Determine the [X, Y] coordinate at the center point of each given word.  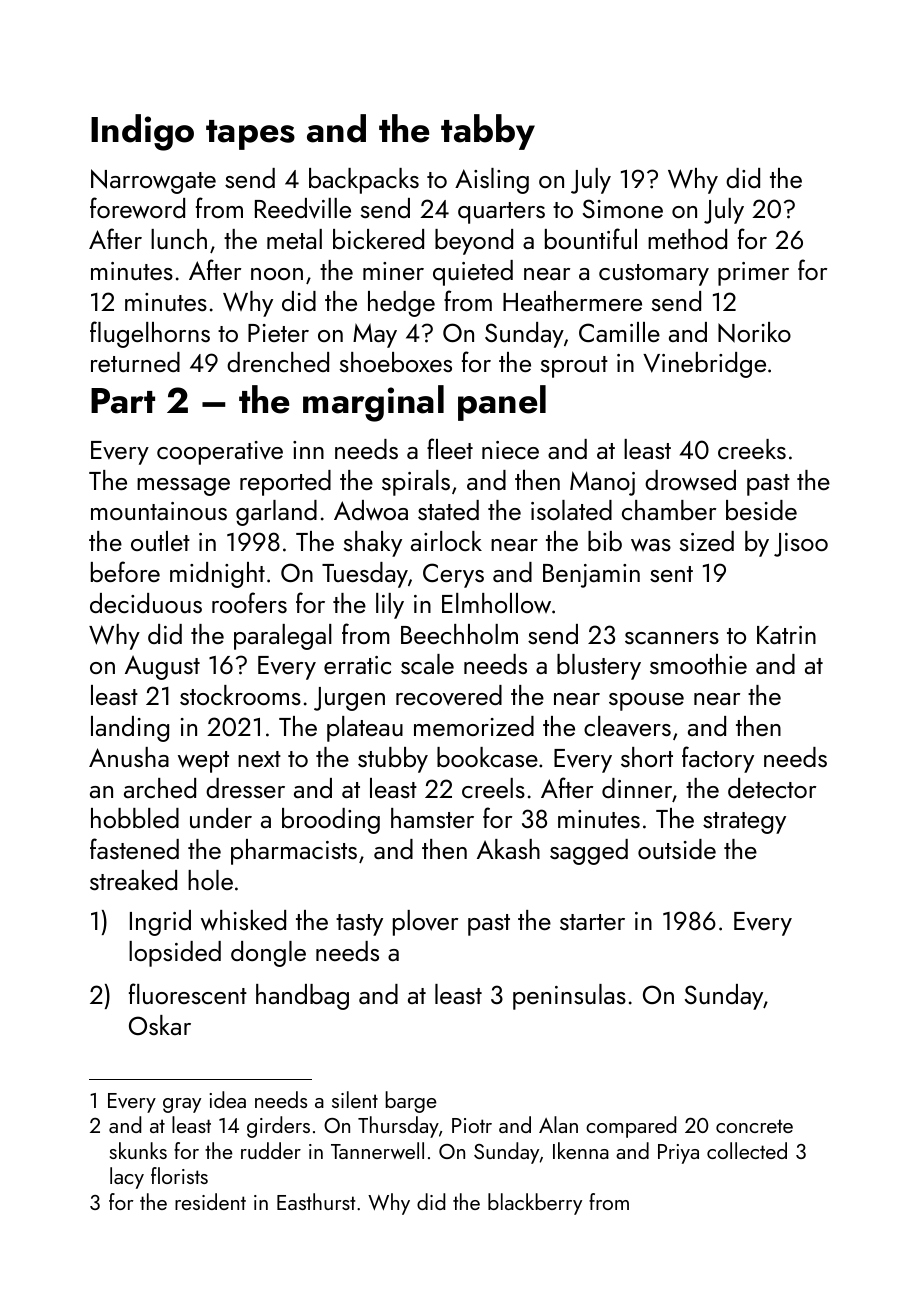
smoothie [698, 664]
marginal [373, 403]
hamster [432, 818]
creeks [752, 449]
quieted [473, 273]
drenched [278, 362]
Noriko [754, 332]
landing [130, 729]
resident [210, 1201]
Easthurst [316, 1201]
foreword [137, 208]
